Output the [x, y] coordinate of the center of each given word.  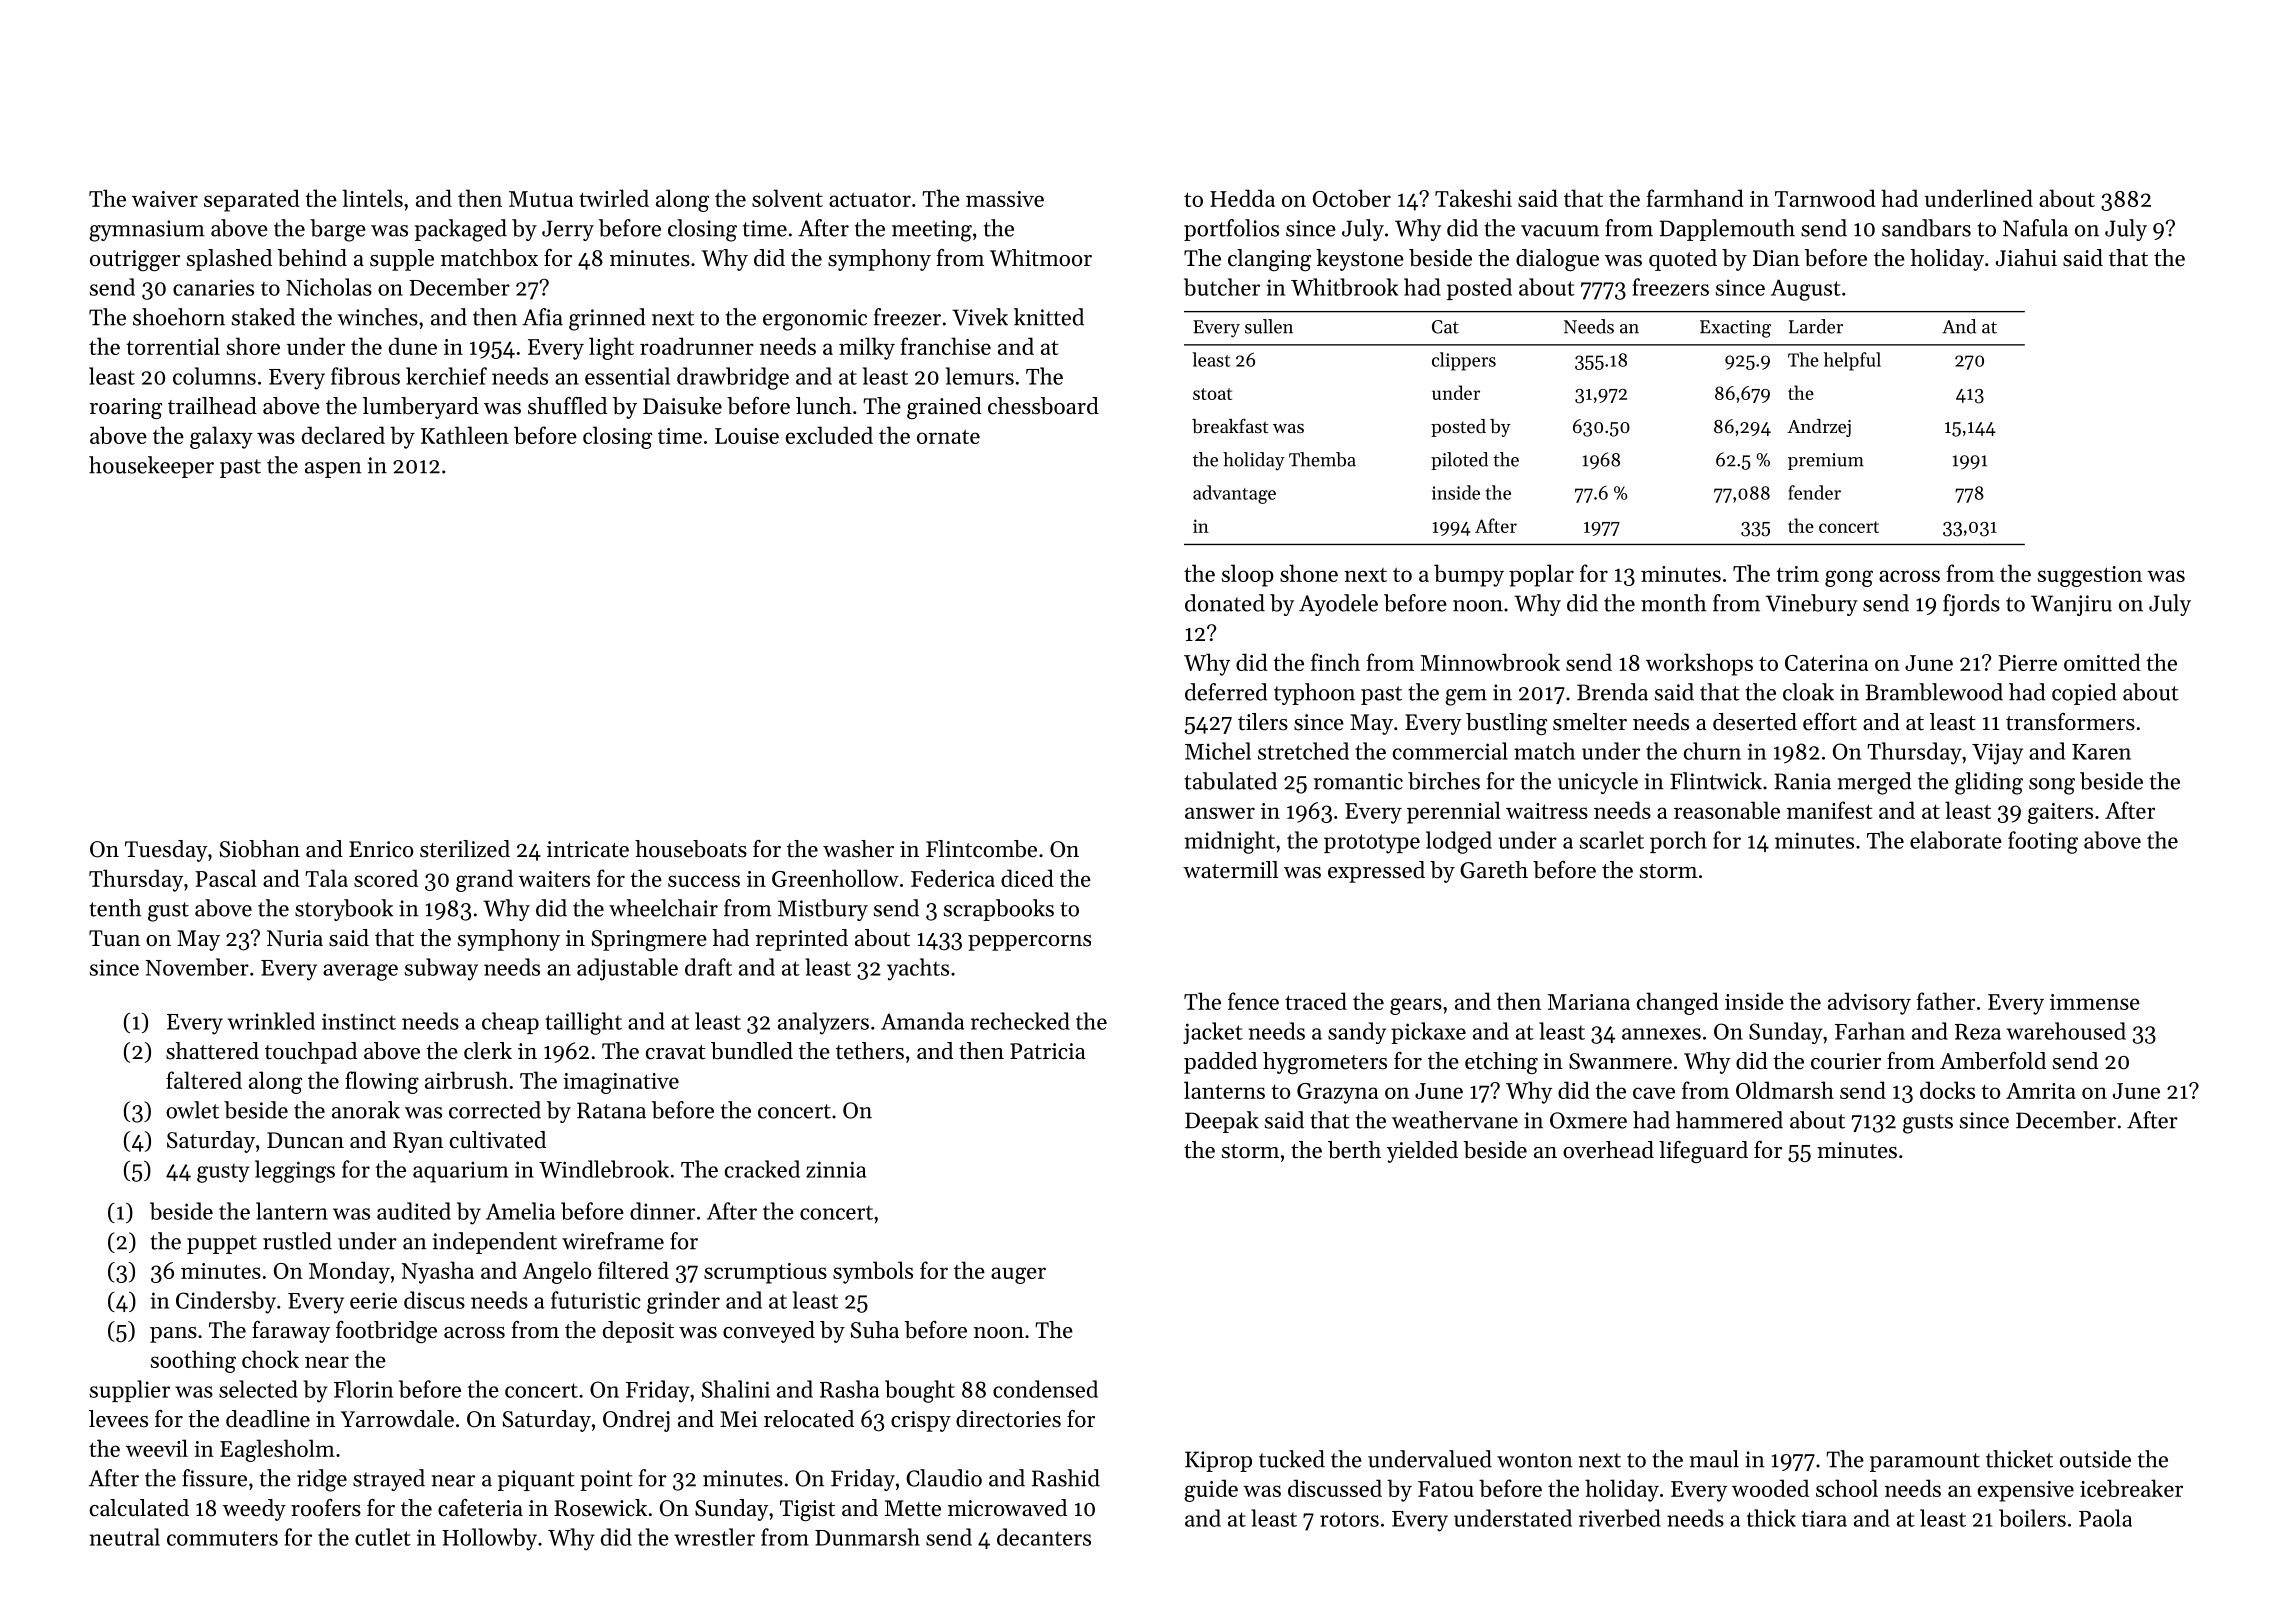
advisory [1869, 1003]
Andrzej [1819, 428]
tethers [870, 1051]
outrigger [135, 260]
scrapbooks [999, 910]
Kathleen [465, 435]
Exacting [1735, 329]
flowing [382, 1082]
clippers [1464, 361]
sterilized [465, 849]
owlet [192, 1110]
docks [1947, 1090]
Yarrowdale [397, 1419]
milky [867, 348]
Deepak [1222, 1122]
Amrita [2041, 1091]
